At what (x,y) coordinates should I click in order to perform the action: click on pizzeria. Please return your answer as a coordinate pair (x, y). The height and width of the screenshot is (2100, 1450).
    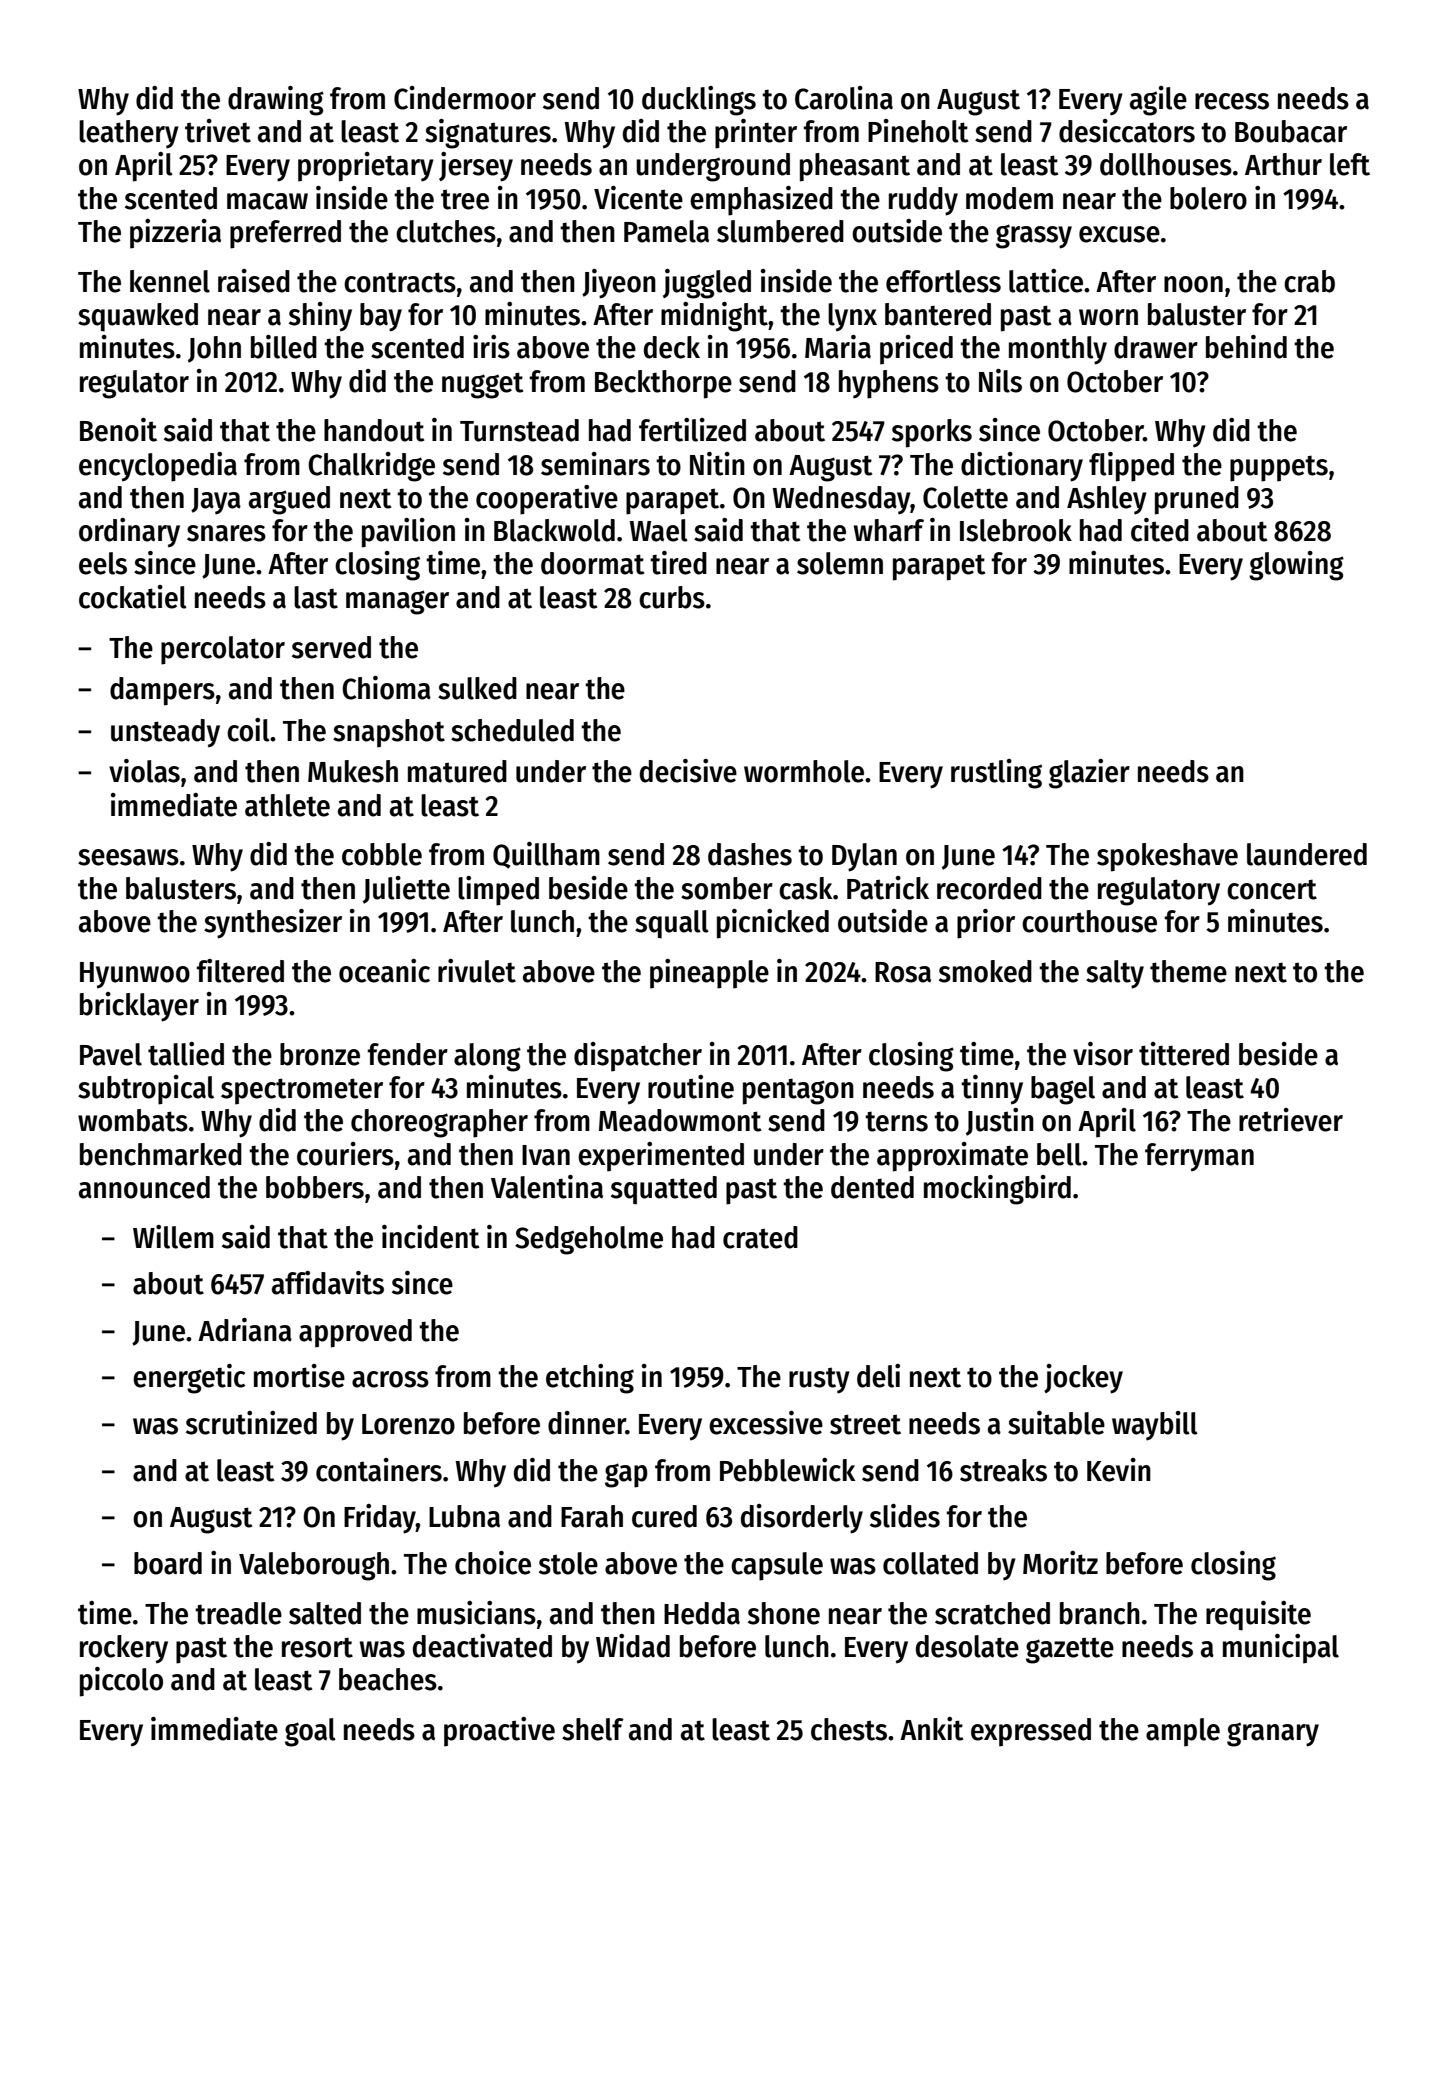
    Looking at the image, I should click on (175, 234).
